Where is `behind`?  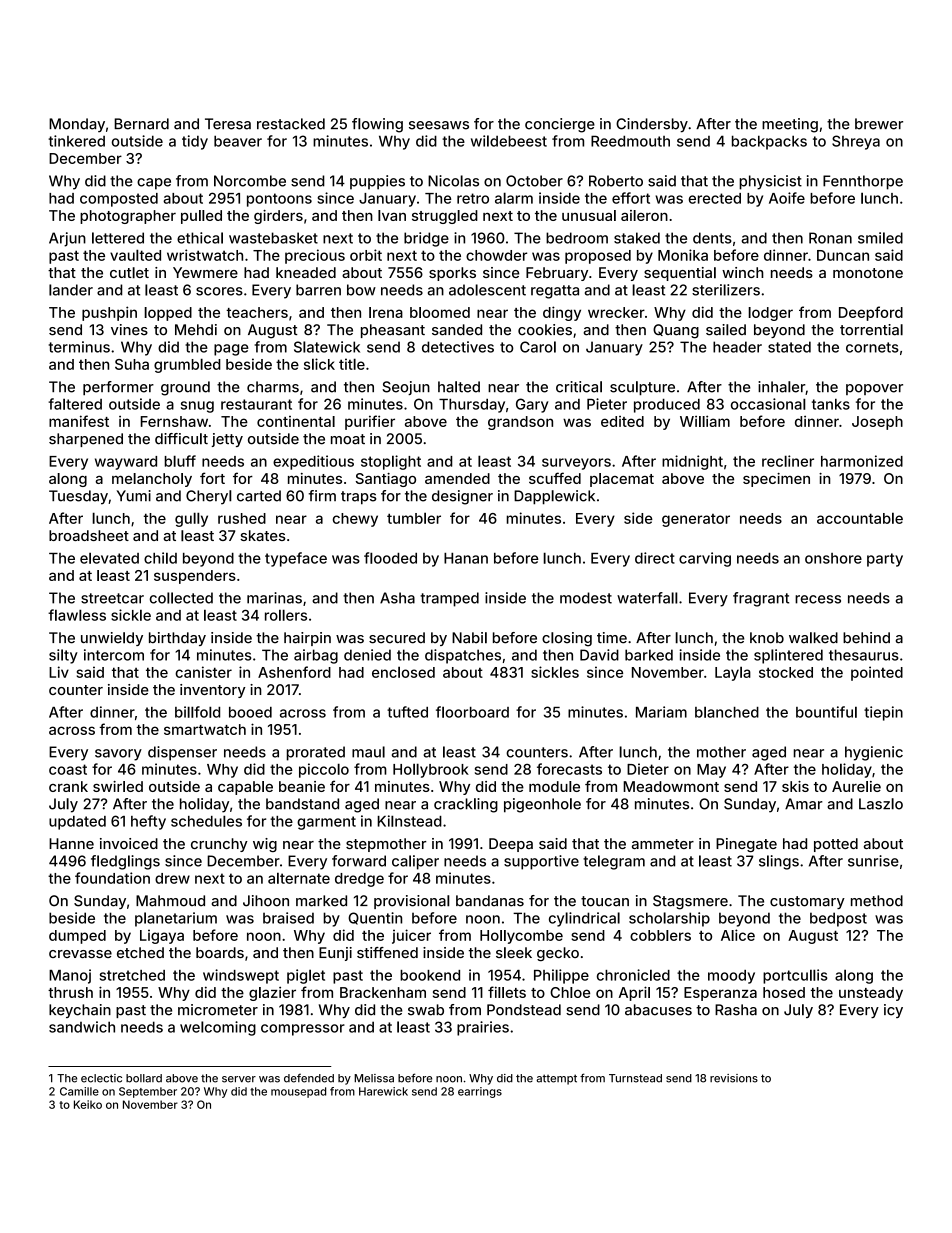 behind is located at coordinates (866, 638).
